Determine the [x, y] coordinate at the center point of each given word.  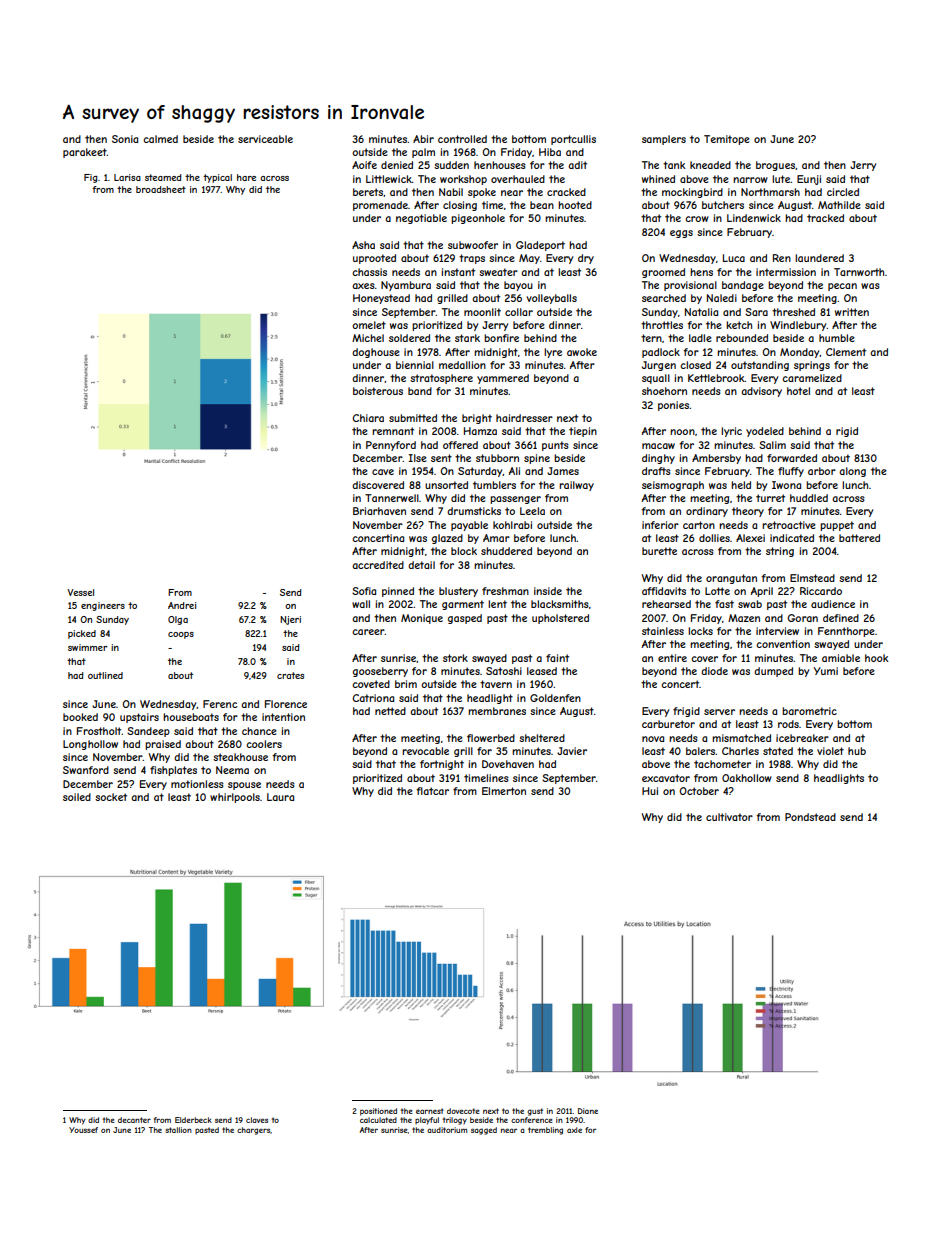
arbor [822, 471]
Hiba [550, 152]
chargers [253, 1131]
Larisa [127, 177]
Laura [280, 797]
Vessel [80, 592]
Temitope [727, 140]
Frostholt [99, 731]
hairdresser [524, 418]
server [719, 712]
